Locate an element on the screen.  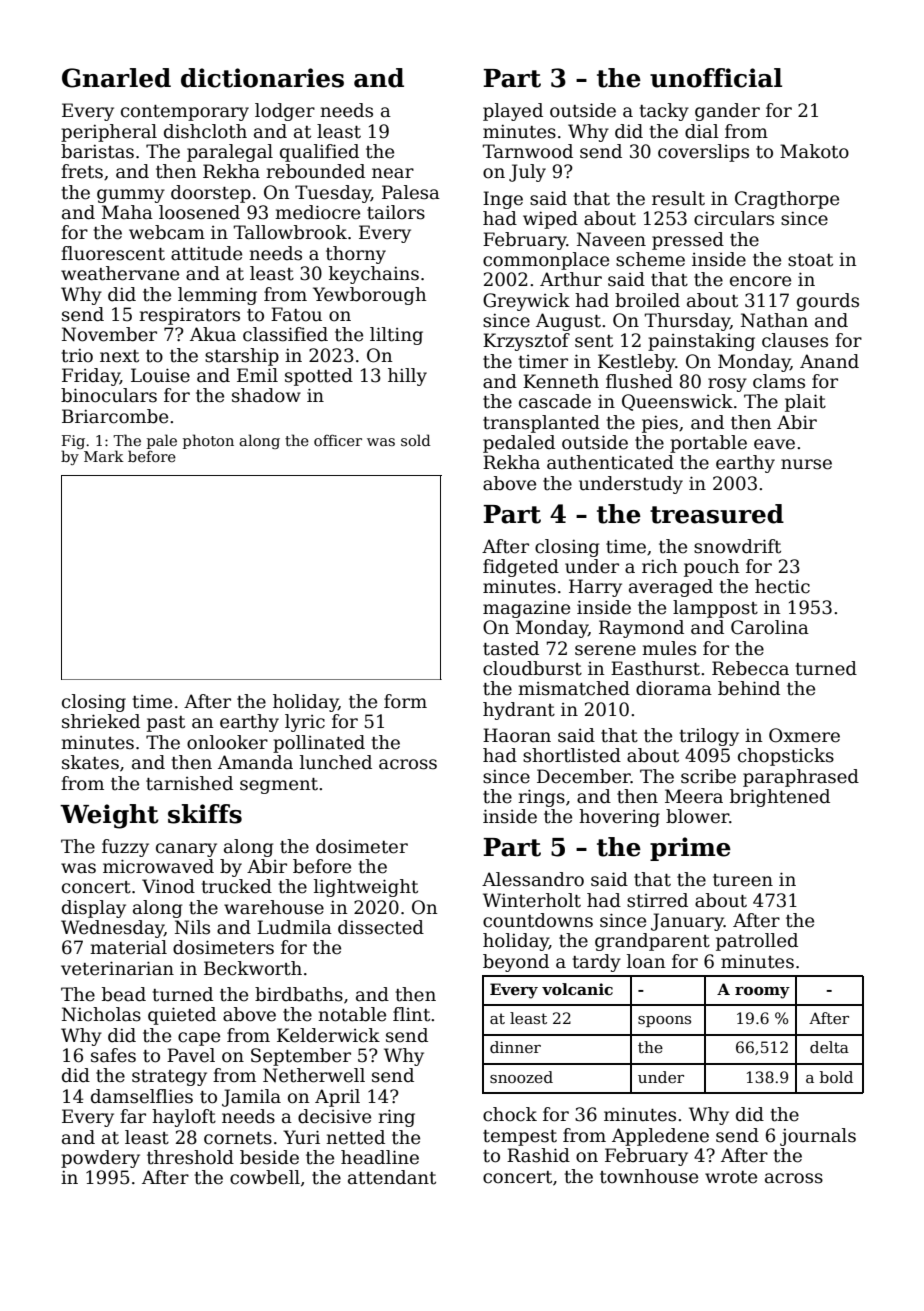
September is located at coordinates (301, 1057).
